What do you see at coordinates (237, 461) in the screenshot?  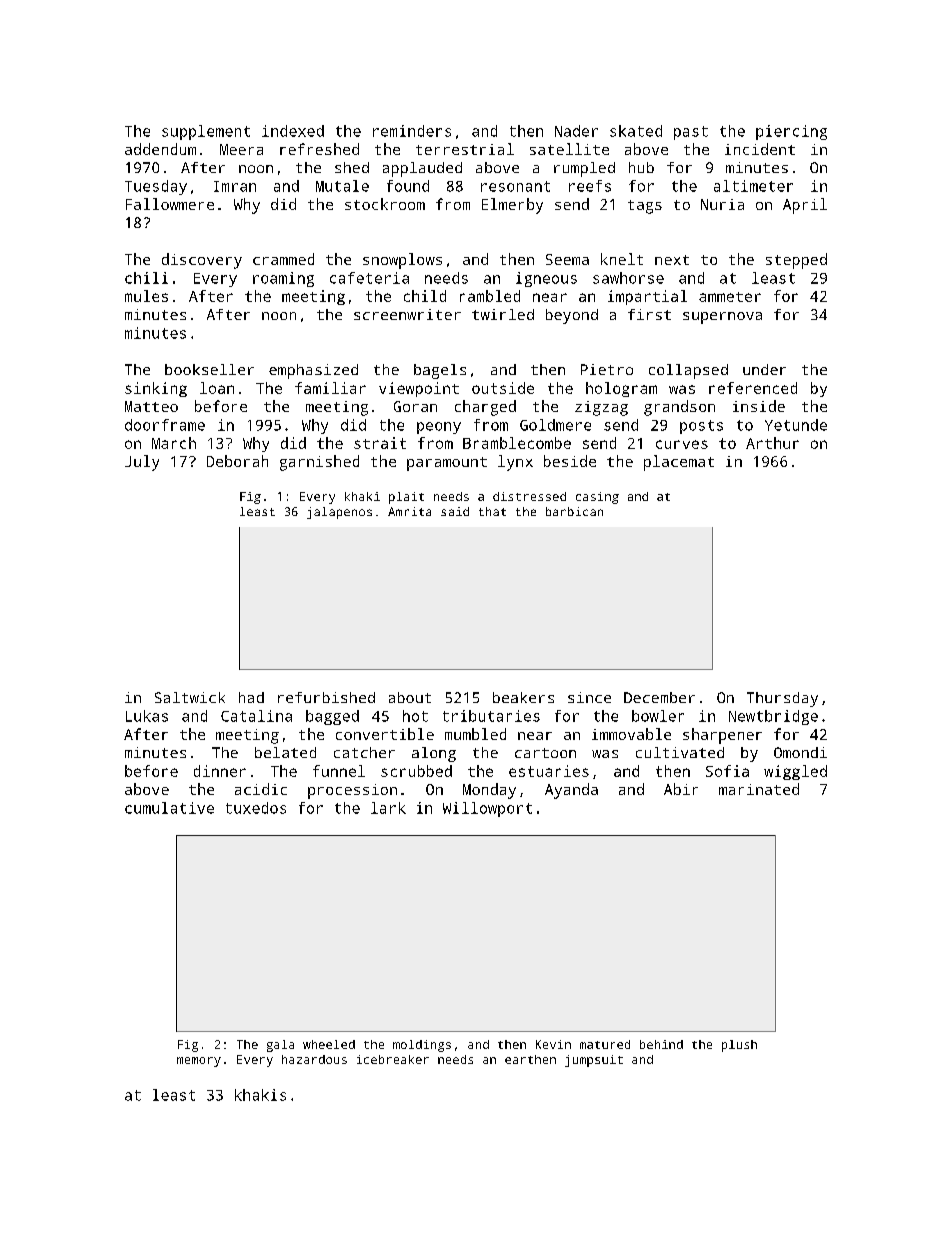 I see `Deborah` at bounding box center [237, 461].
